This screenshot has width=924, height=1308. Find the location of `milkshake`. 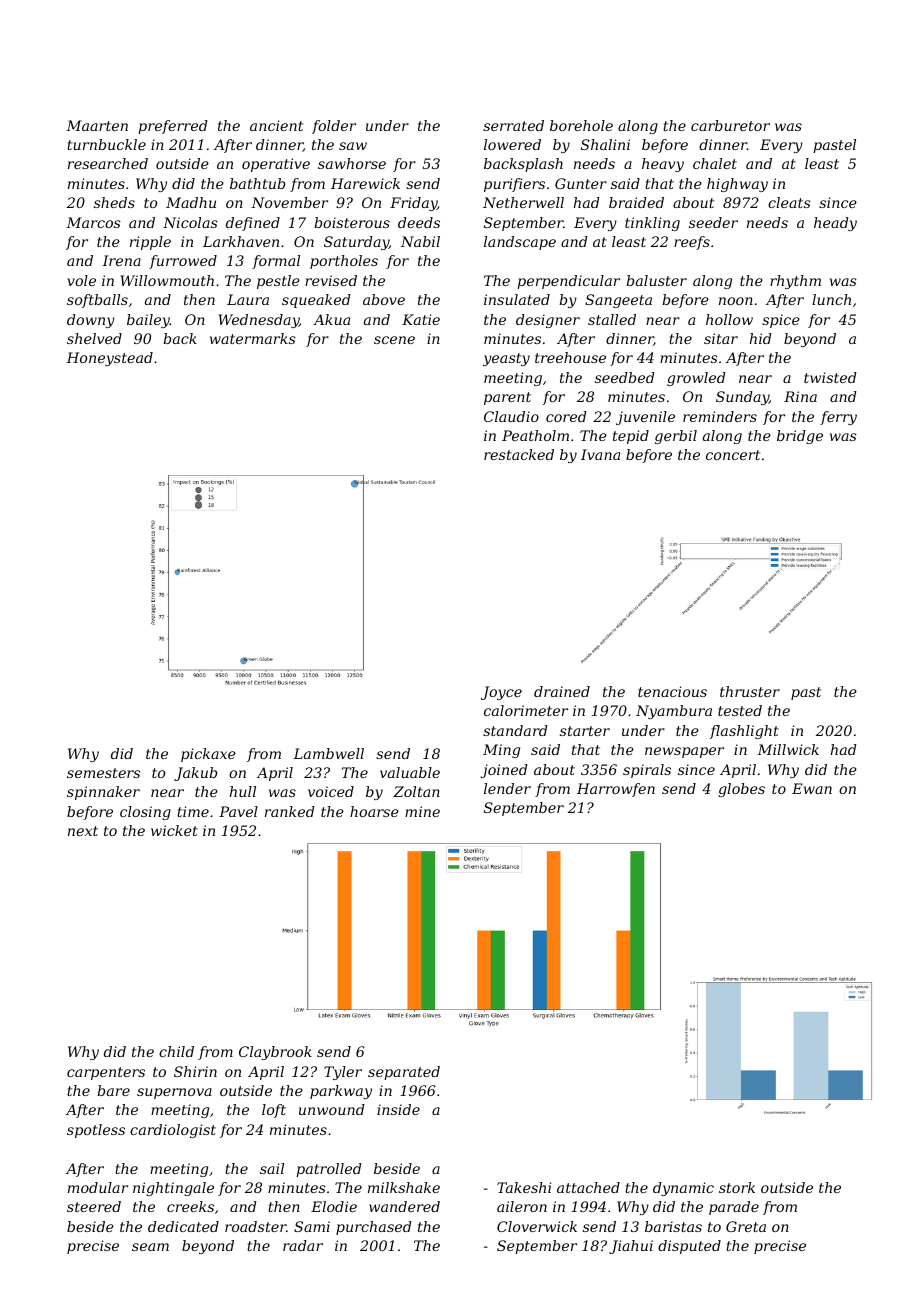

milkshake is located at coordinates (404, 1187).
